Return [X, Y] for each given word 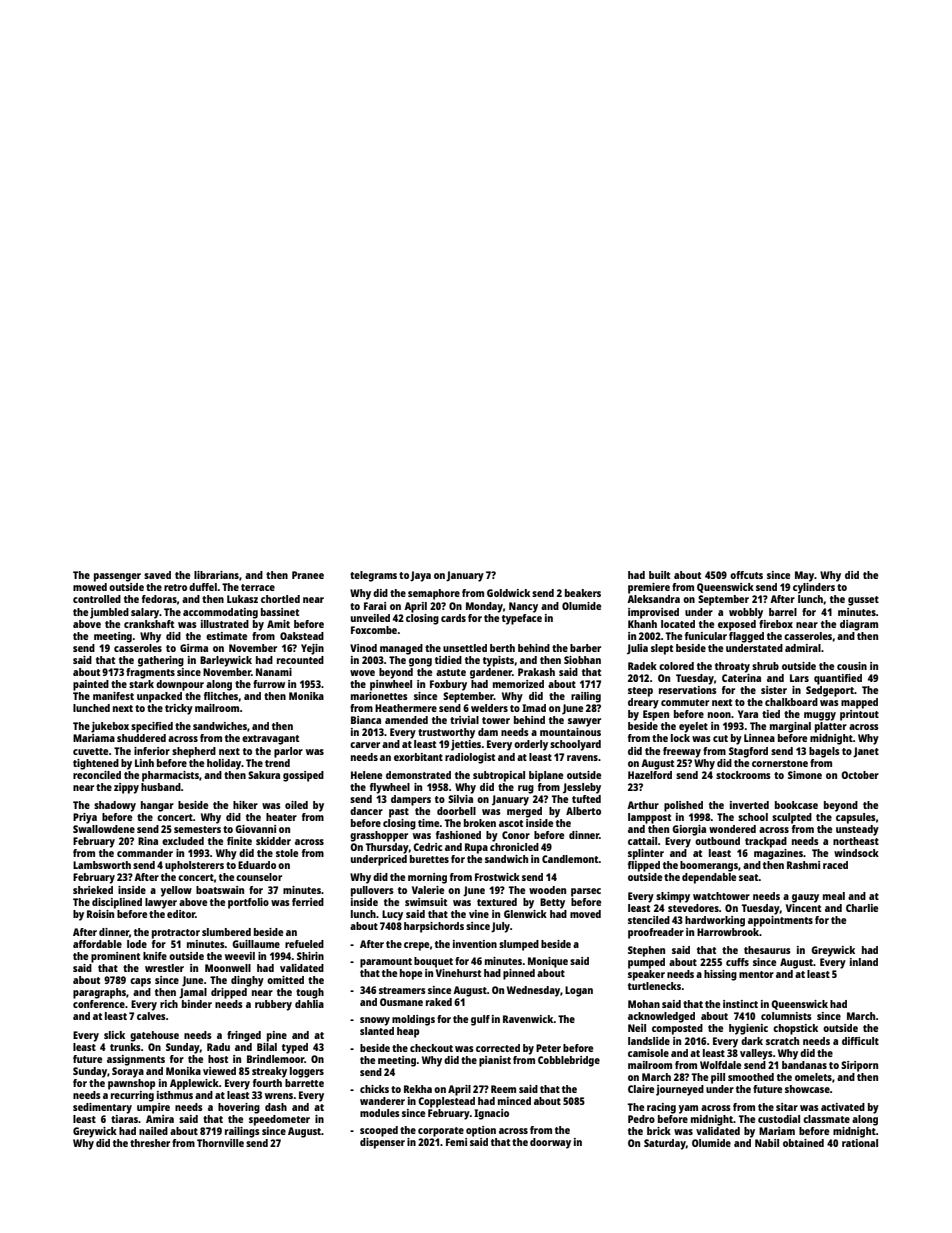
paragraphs [99, 993]
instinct [740, 1004]
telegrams [373, 576]
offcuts [746, 575]
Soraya [128, 1072]
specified [152, 727]
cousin [852, 666]
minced [514, 1101]
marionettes [379, 696]
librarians [216, 575]
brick [659, 1131]
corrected [498, 1048]
